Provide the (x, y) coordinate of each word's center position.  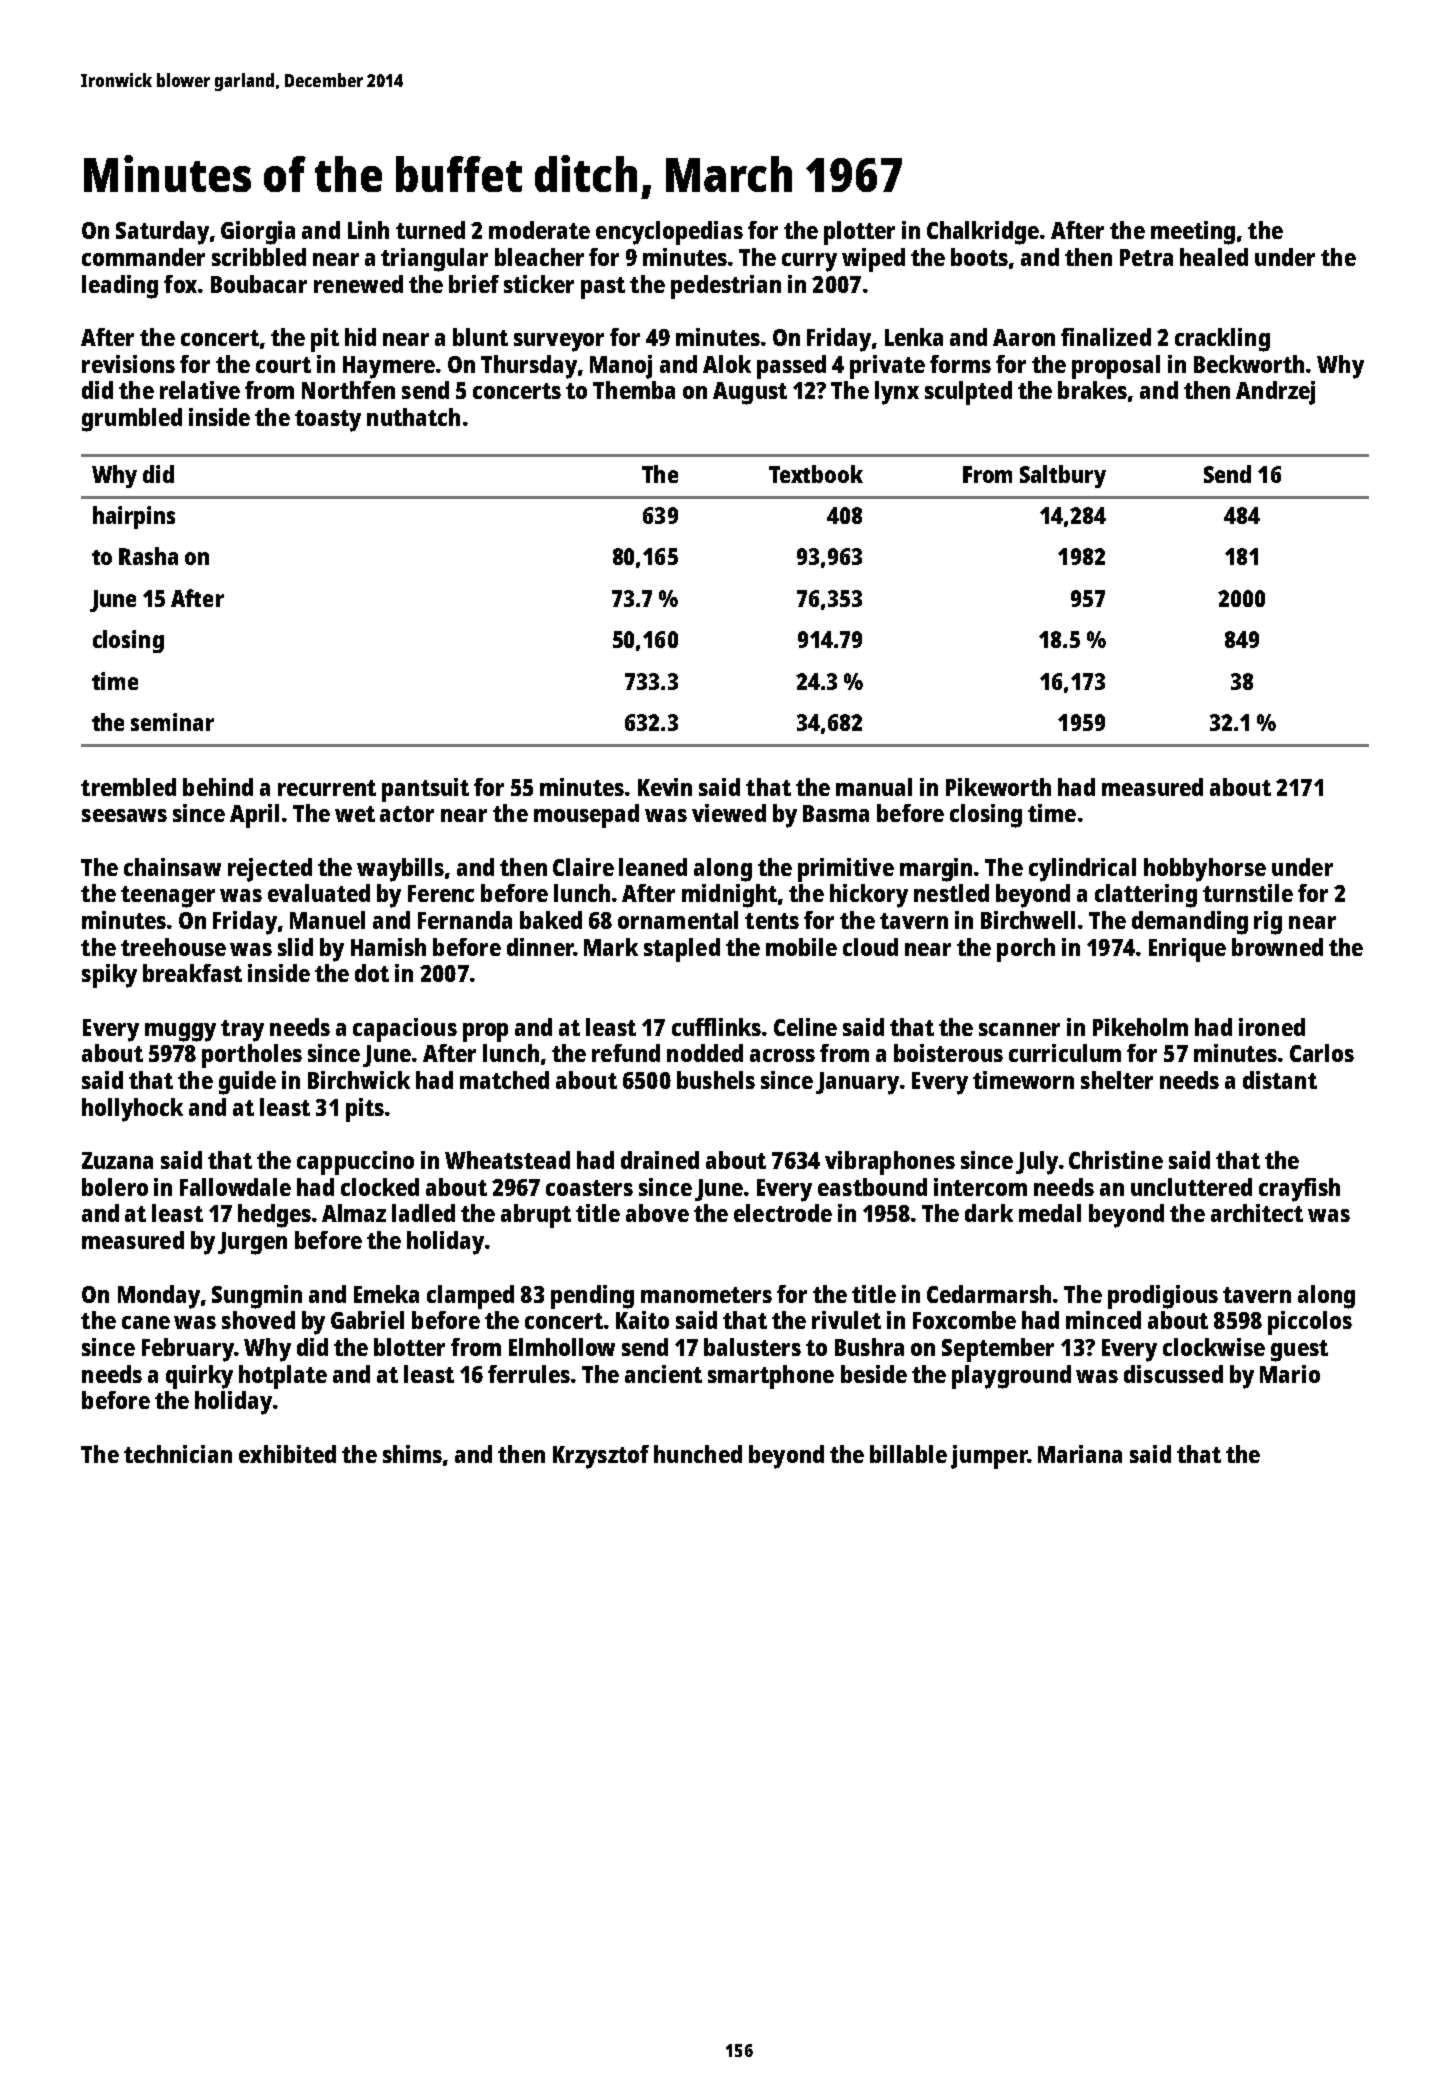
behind (218, 787)
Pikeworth (998, 787)
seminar (172, 722)
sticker (539, 284)
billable (908, 1454)
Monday (159, 1297)
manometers (706, 1295)
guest (1299, 1351)
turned (430, 230)
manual (874, 787)
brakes (1092, 390)
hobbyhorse (1205, 870)
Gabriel (367, 1320)
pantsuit (425, 790)
